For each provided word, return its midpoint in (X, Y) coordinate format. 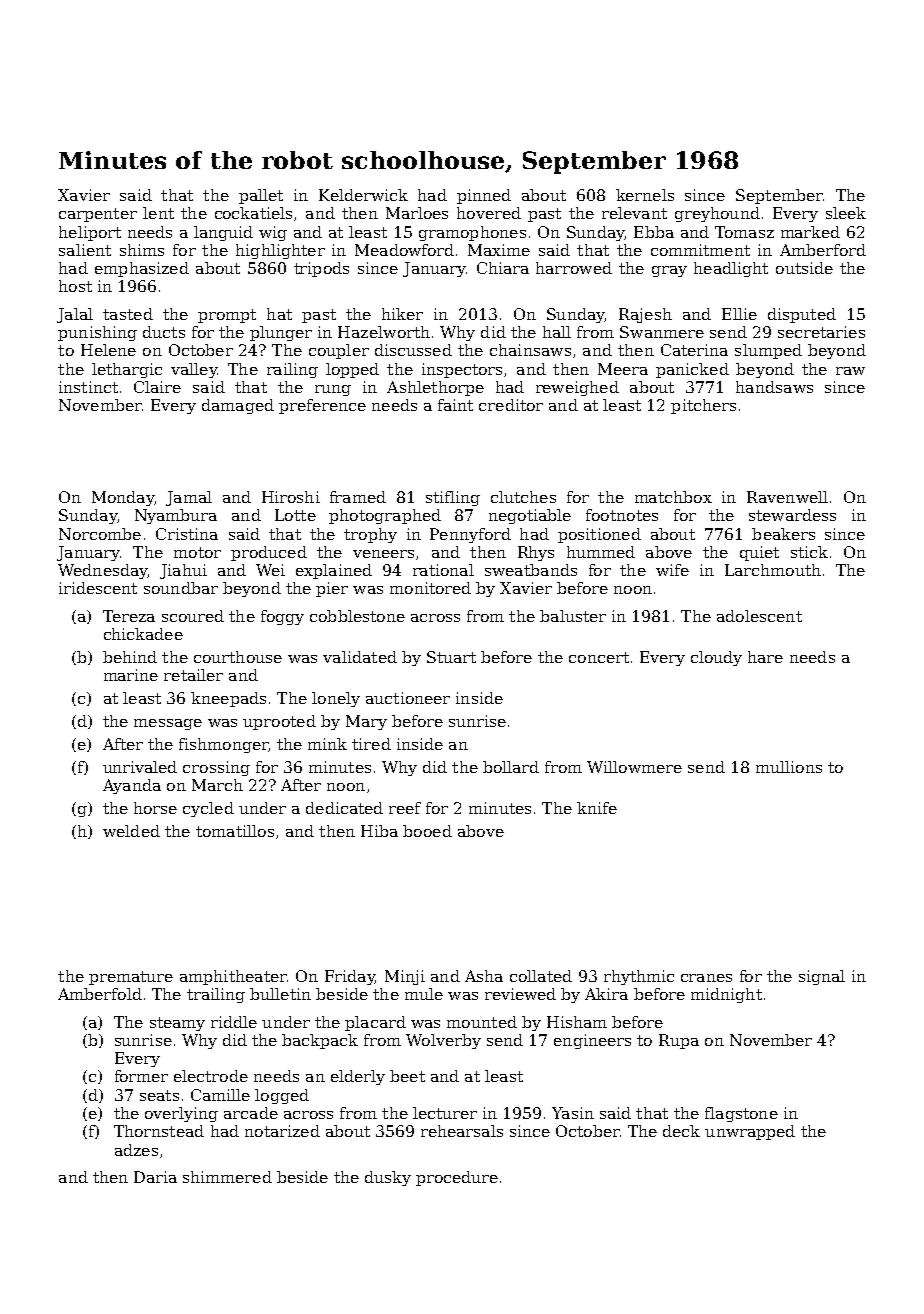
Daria (155, 1177)
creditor (511, 405)
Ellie (739, 314)
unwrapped (750, 1132)
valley (194, 370)
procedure (457, 1178)
